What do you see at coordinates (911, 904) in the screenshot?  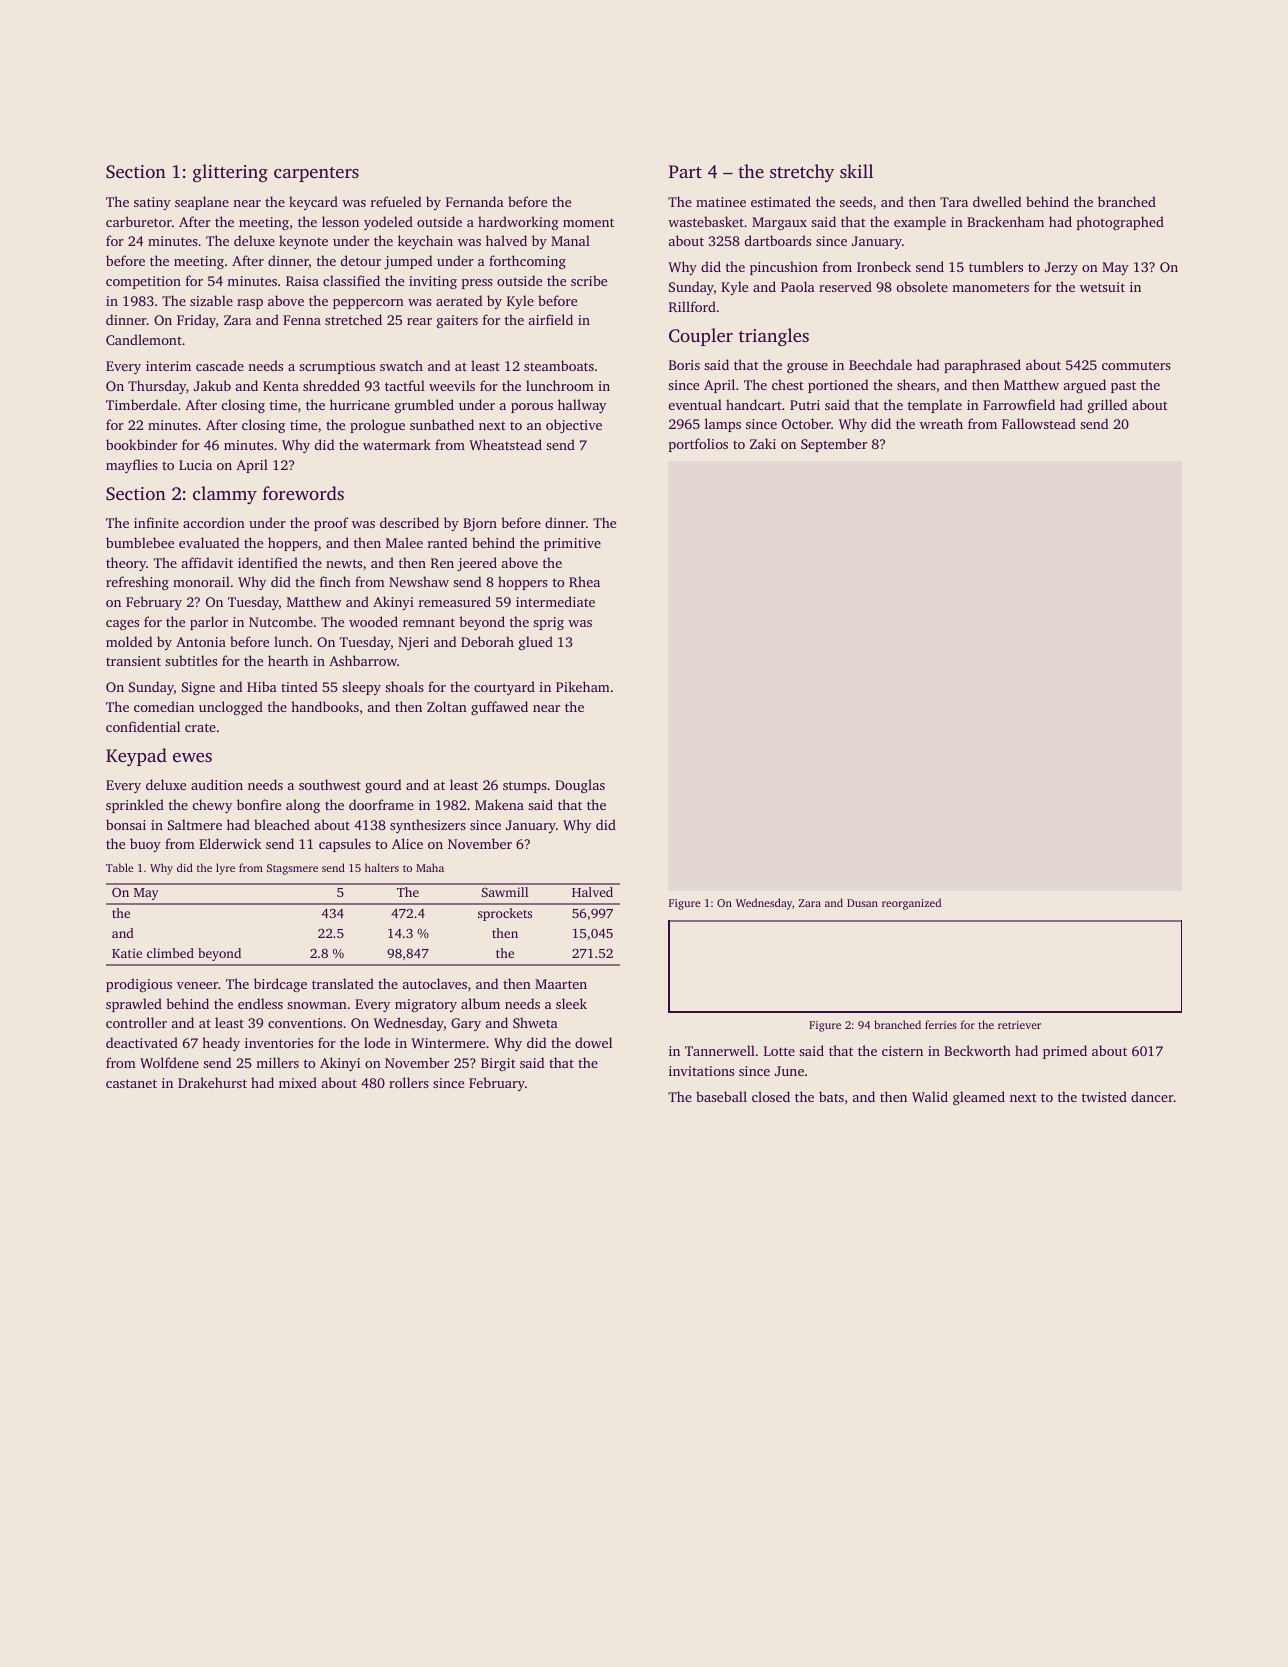 I see `reorganized` at bounding box center [911, 904].
